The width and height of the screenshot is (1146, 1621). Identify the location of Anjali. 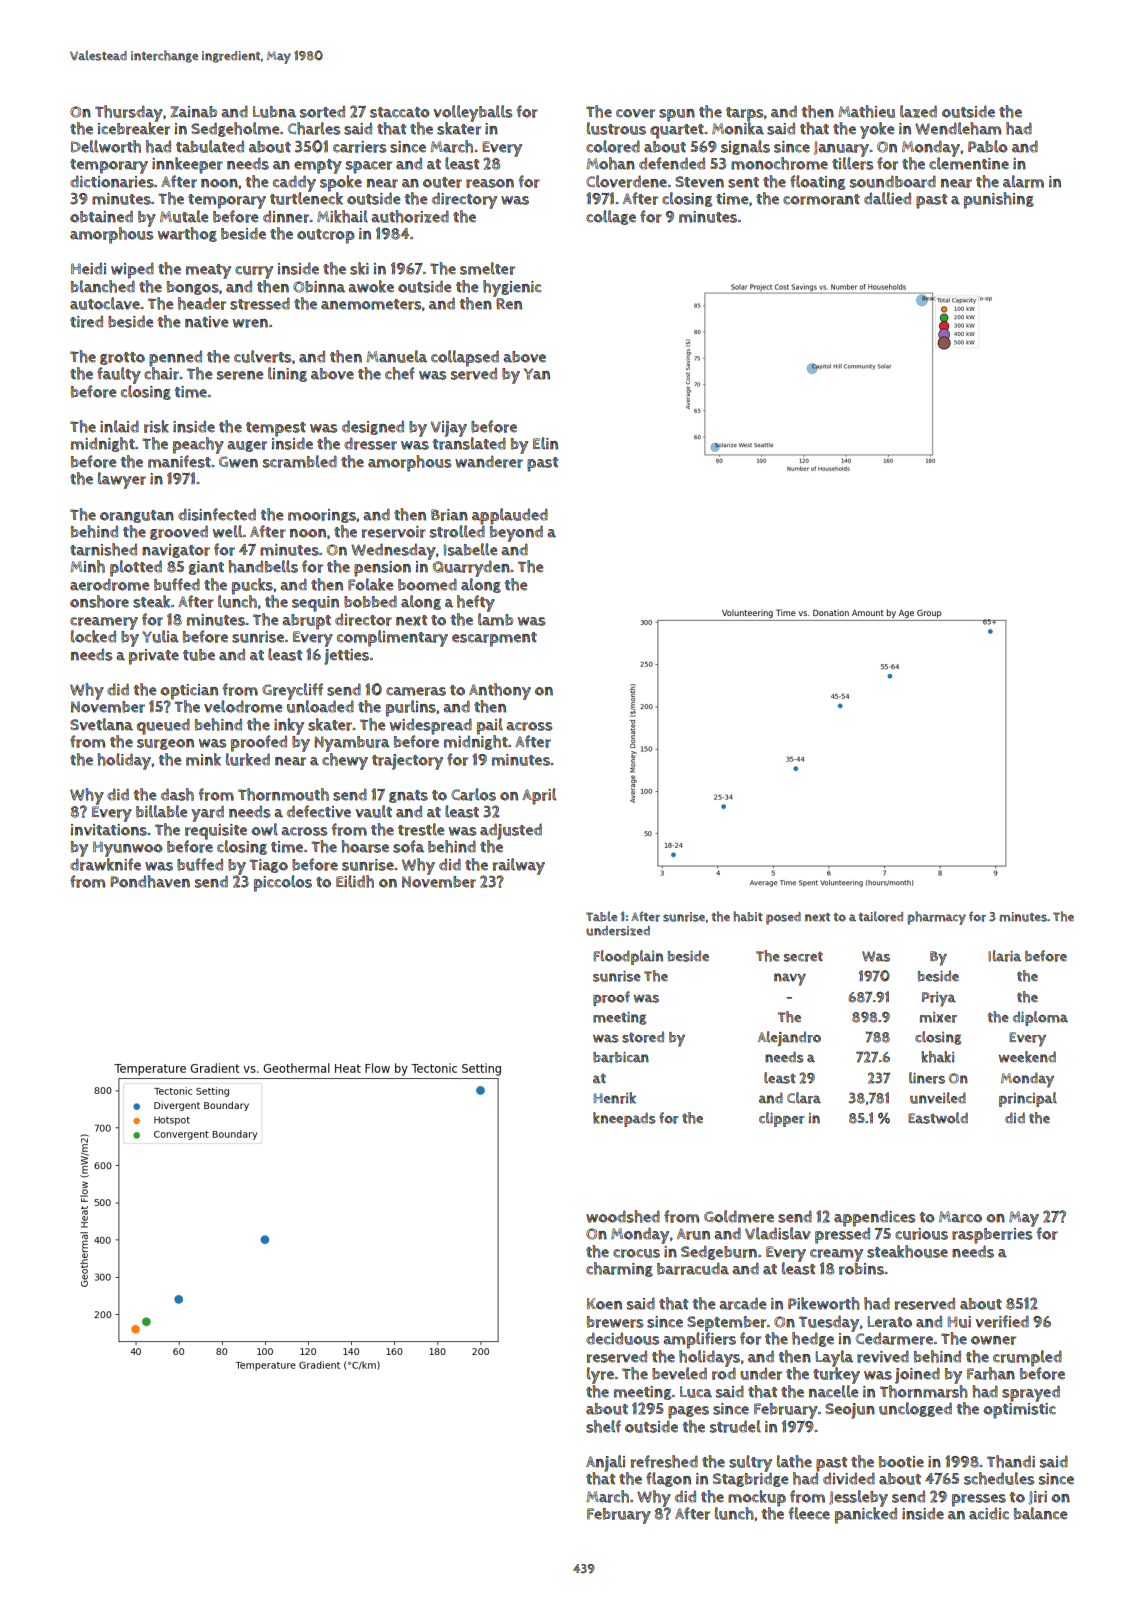
(605, 1463).
